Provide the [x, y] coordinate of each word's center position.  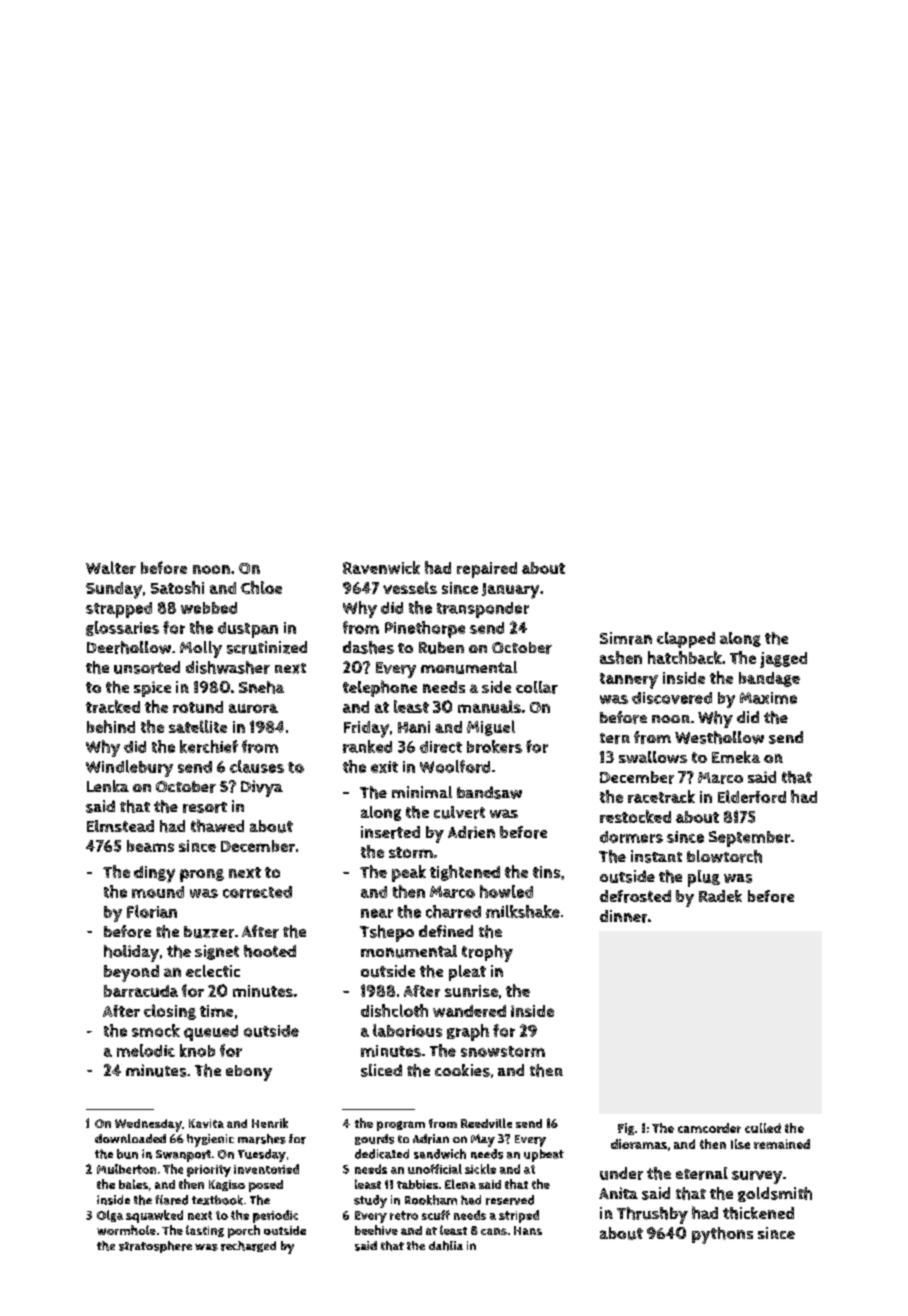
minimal [422, 792]
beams [150, 846]
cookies [462, 1070]
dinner [623, 916]
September [749, 839]
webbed [209, 608]
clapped [686, 640]
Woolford [455, 766]
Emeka [736, 757]
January [510, 591]
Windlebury [129, 768]
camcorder [709, 1128]
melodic [146, 1050]
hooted [270, 951]
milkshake [523, 911]
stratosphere [155, 1247]
